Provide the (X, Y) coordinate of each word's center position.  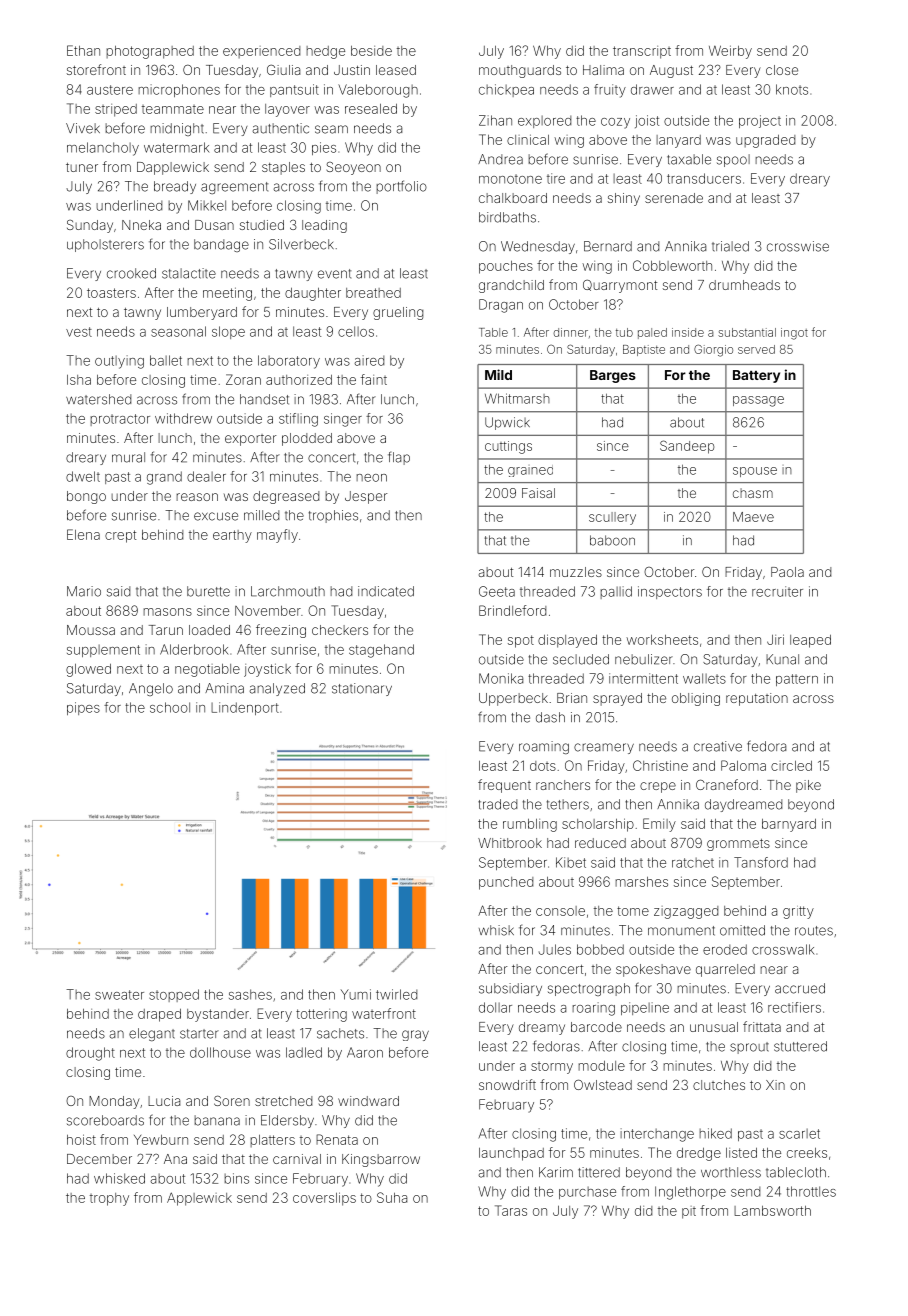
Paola (787, 572)
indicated (386, 591)
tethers (568, 804)
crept (120, 536)
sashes (250, 994)
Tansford (761, 862)
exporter (250, 440)
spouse (755, 472)
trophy (109, 1199)
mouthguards (520, 71)
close (782, 70)
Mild (498, 374)
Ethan (83, 50)
